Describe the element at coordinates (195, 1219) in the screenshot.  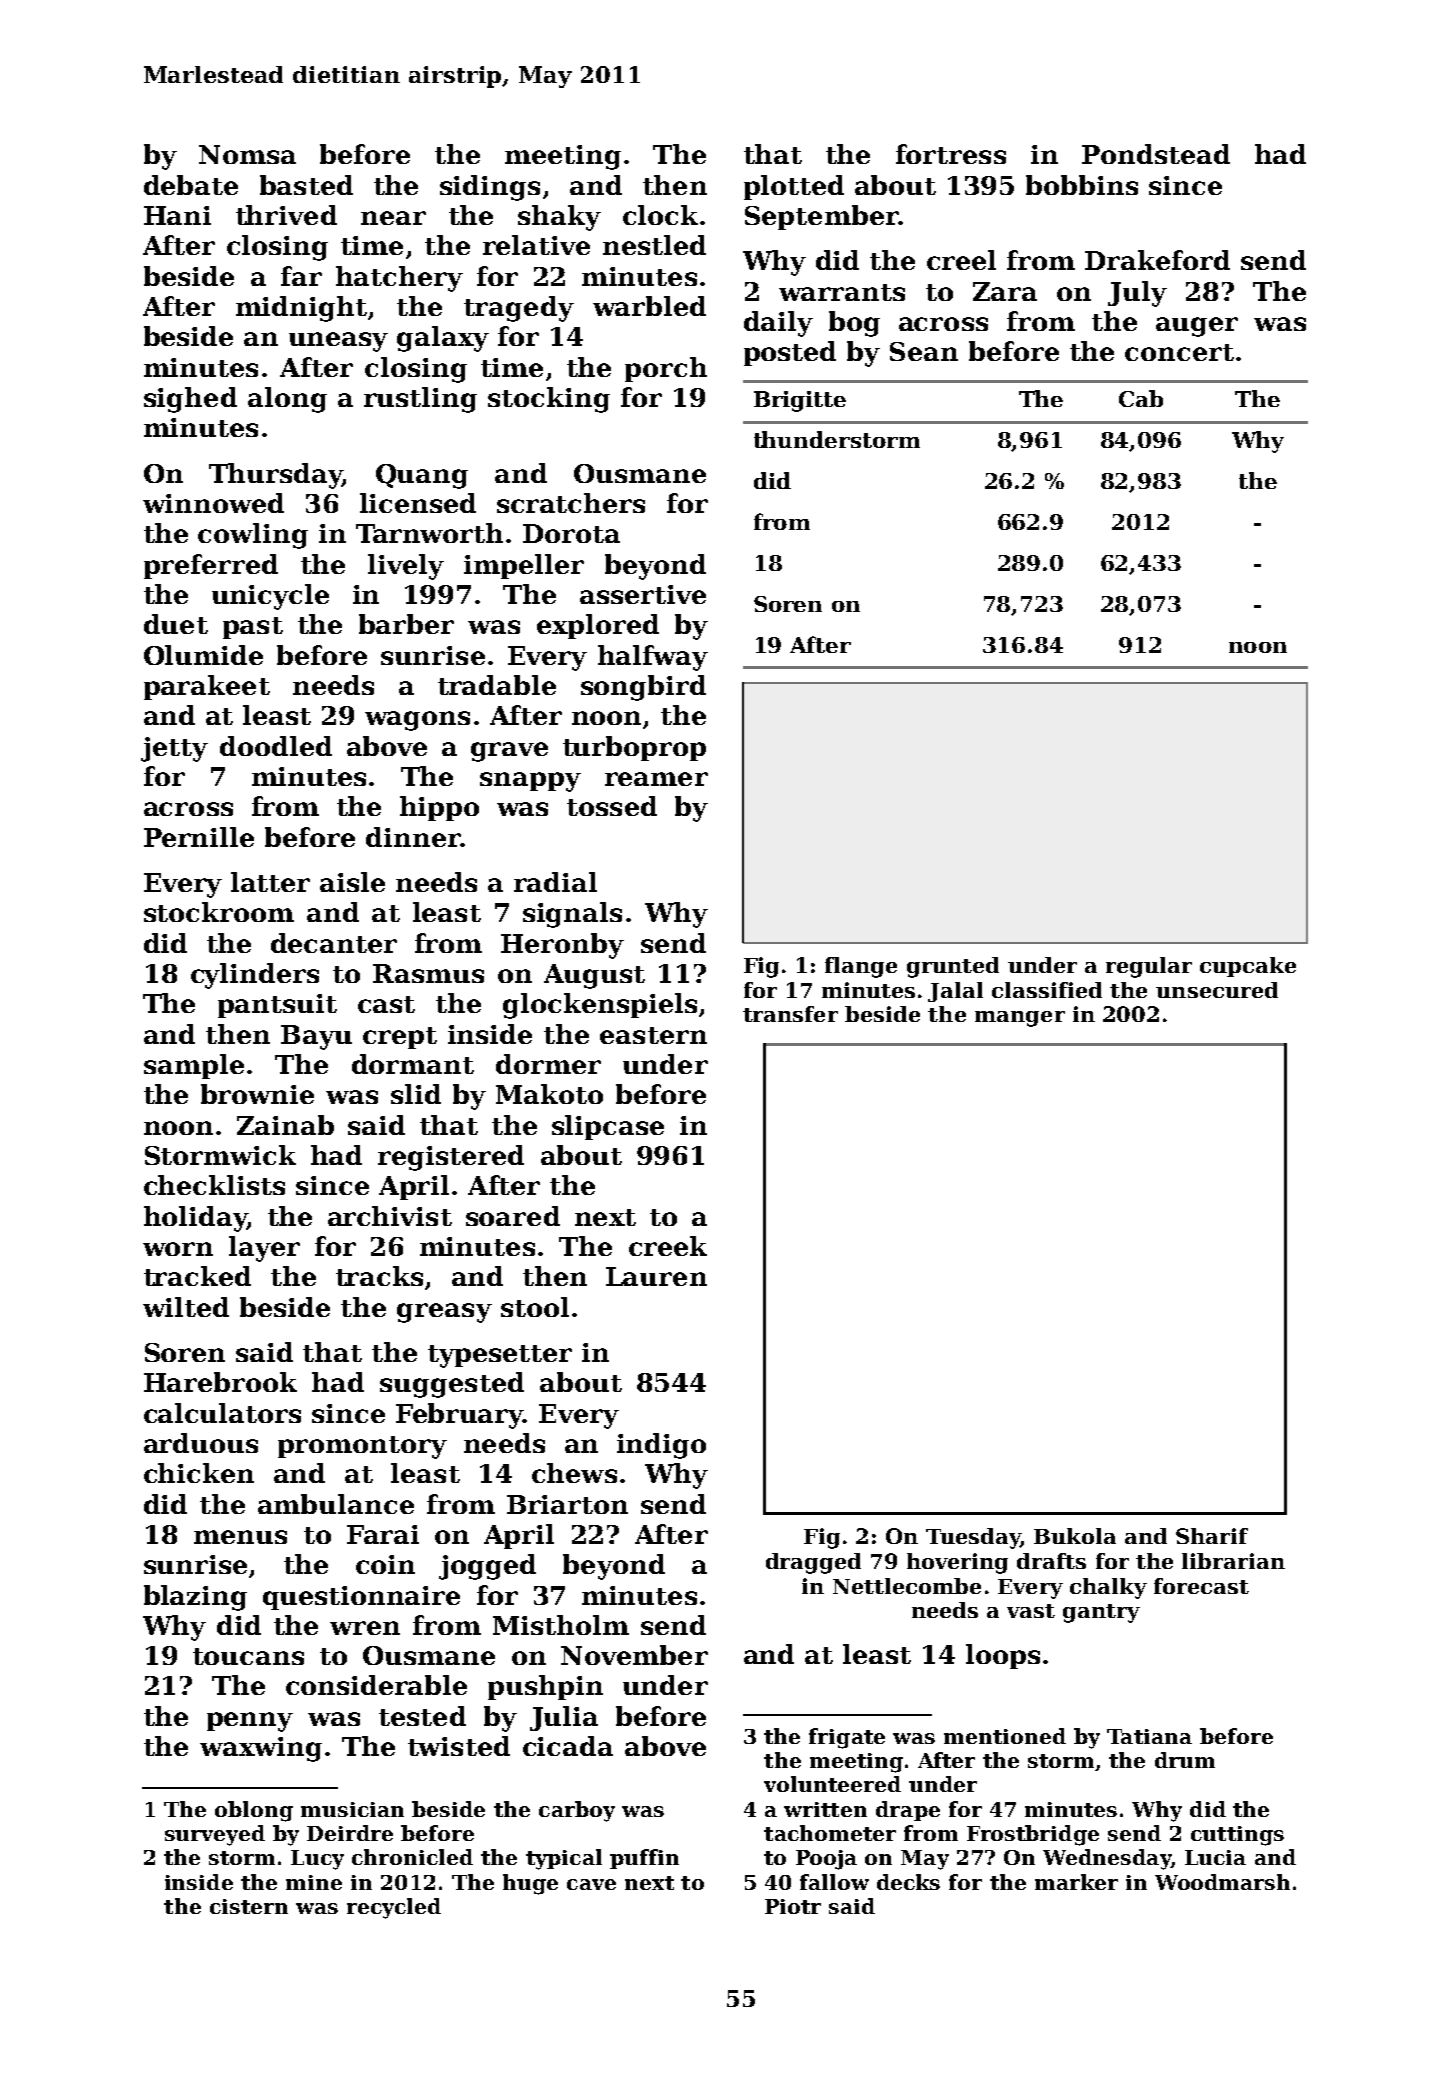
I see `holiday` at that location.
